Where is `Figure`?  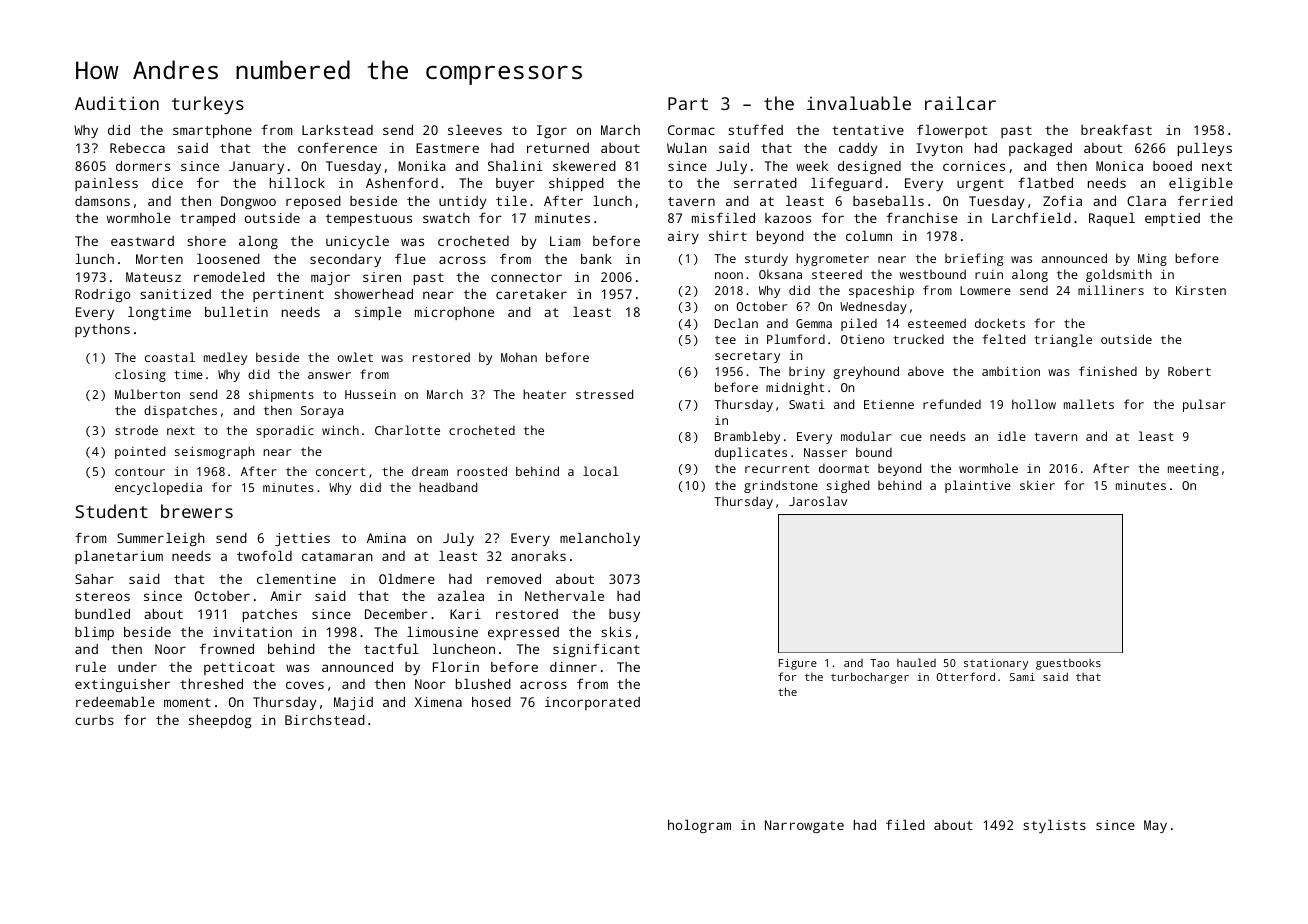 Figure is located at coordinates (798, 664).
